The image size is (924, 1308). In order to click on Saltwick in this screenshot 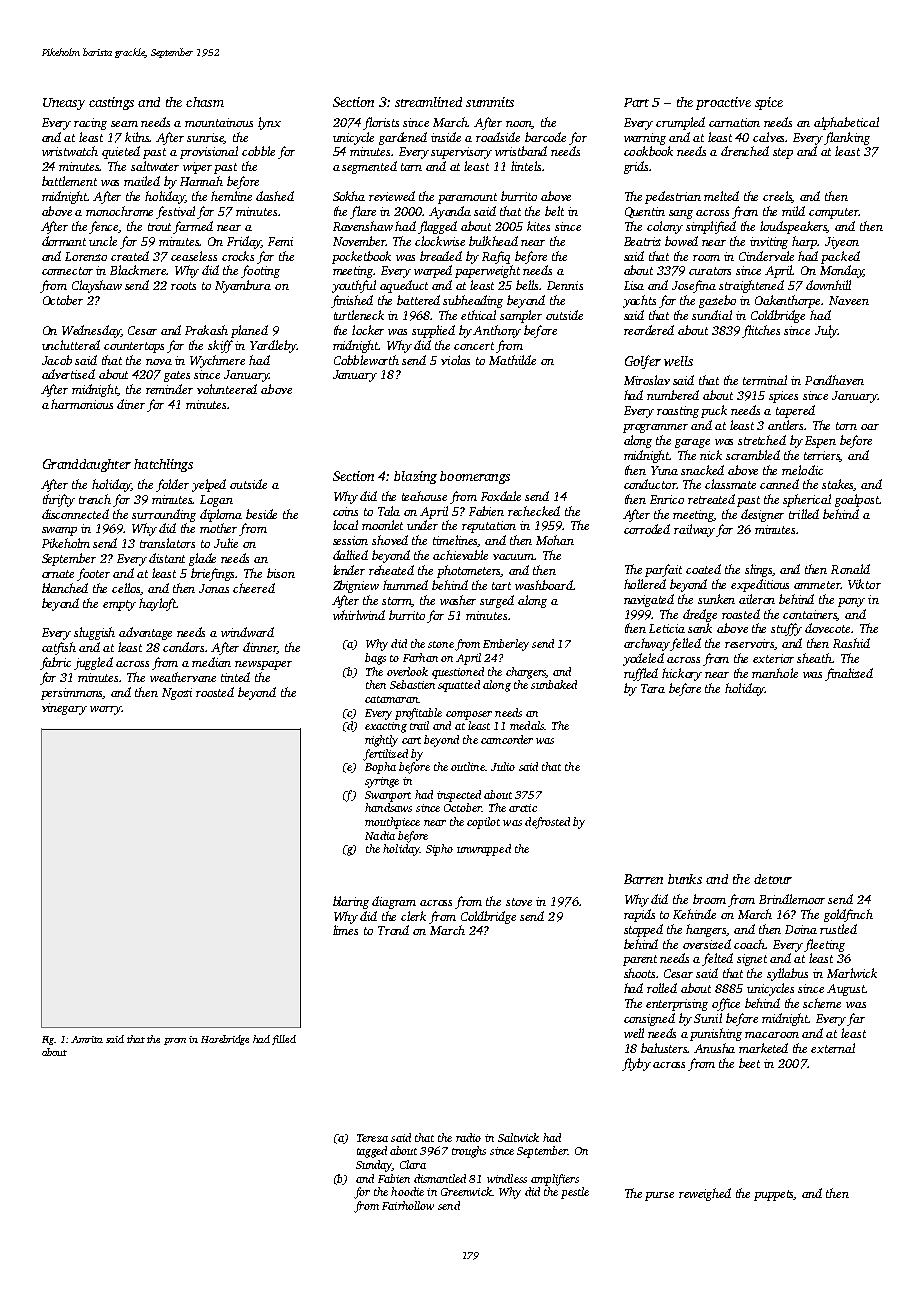, I will do `click(518, 1137)`.
